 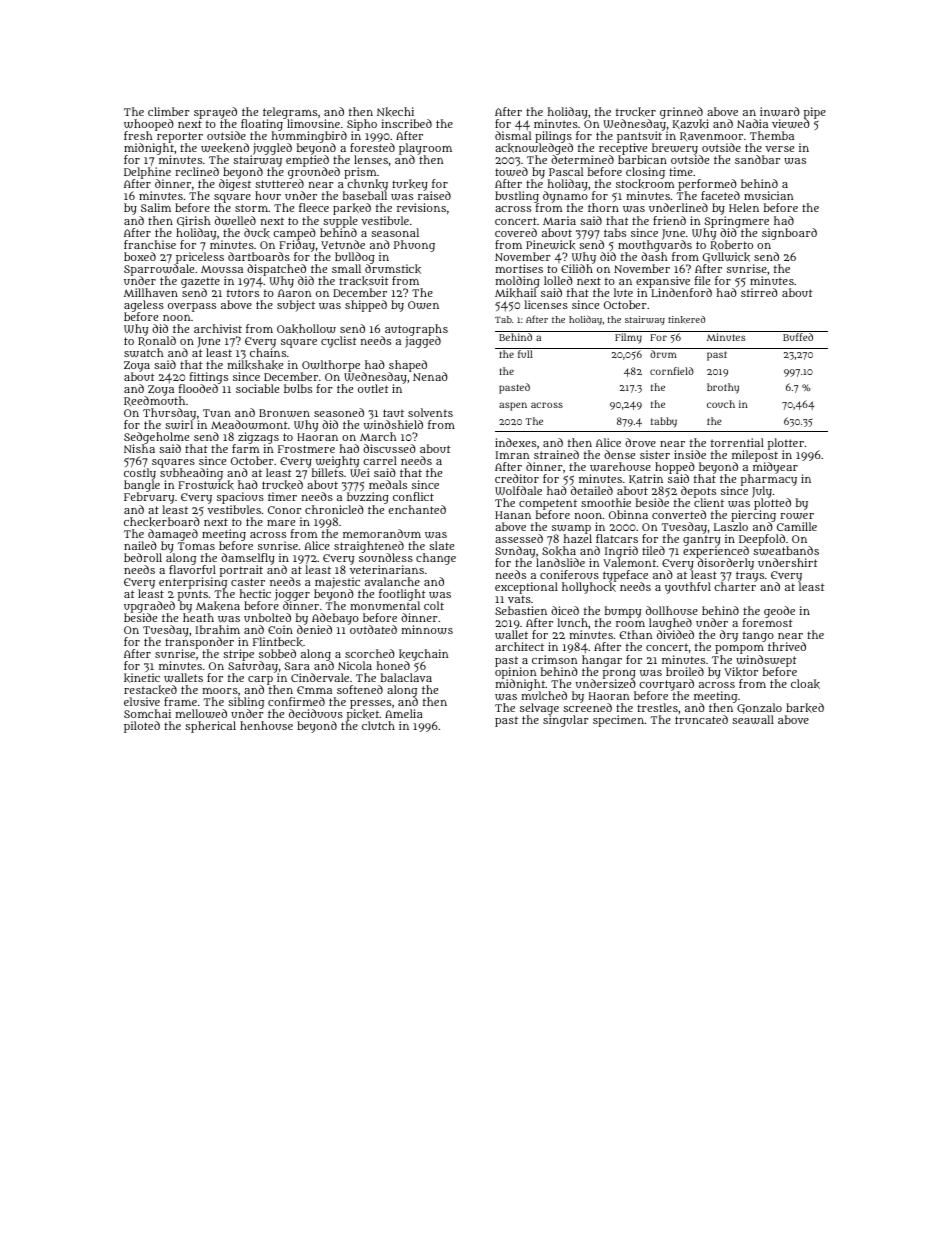 I want to click on whooped, so click(x=149, y=125).
